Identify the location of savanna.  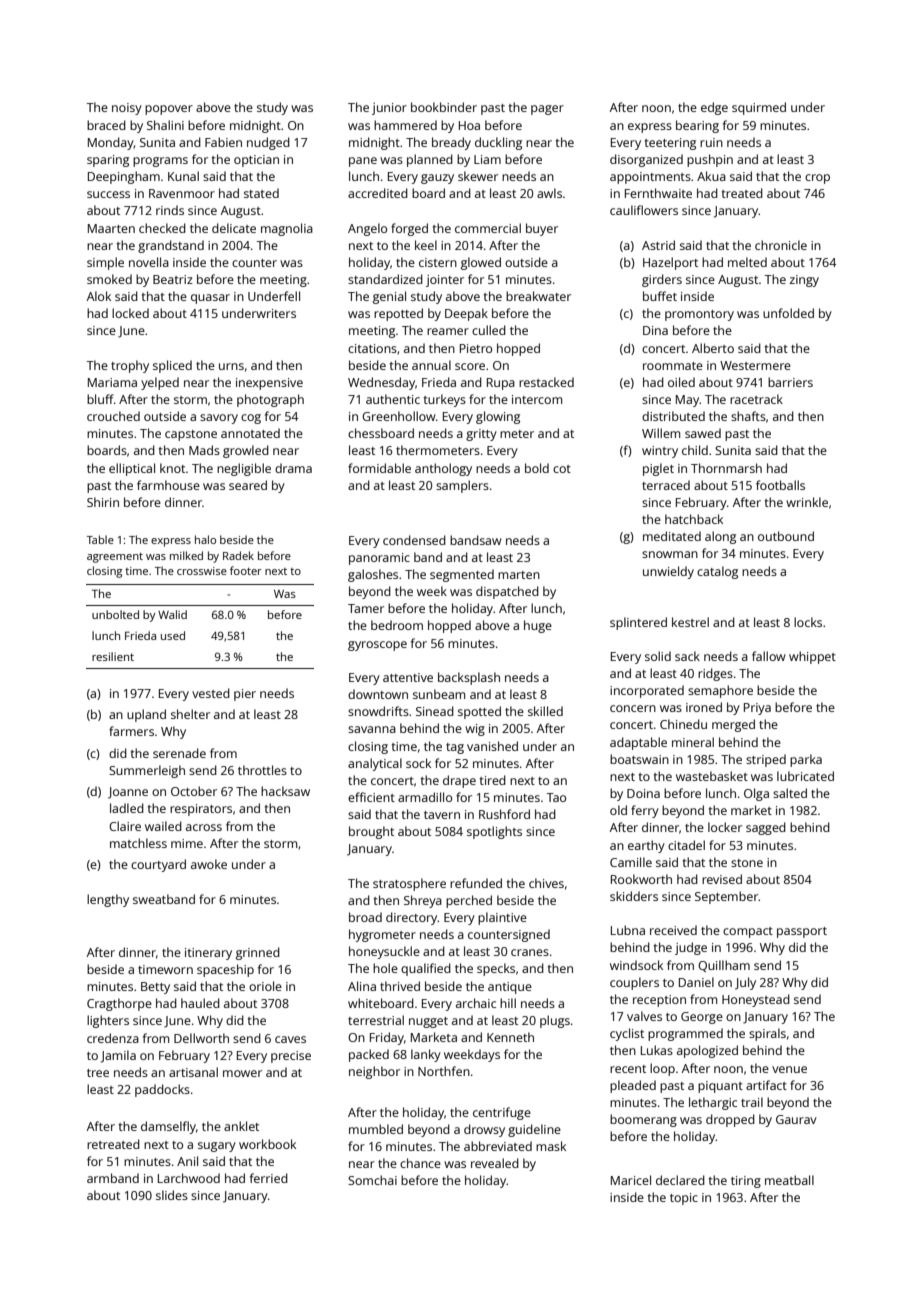
(372, 729).
